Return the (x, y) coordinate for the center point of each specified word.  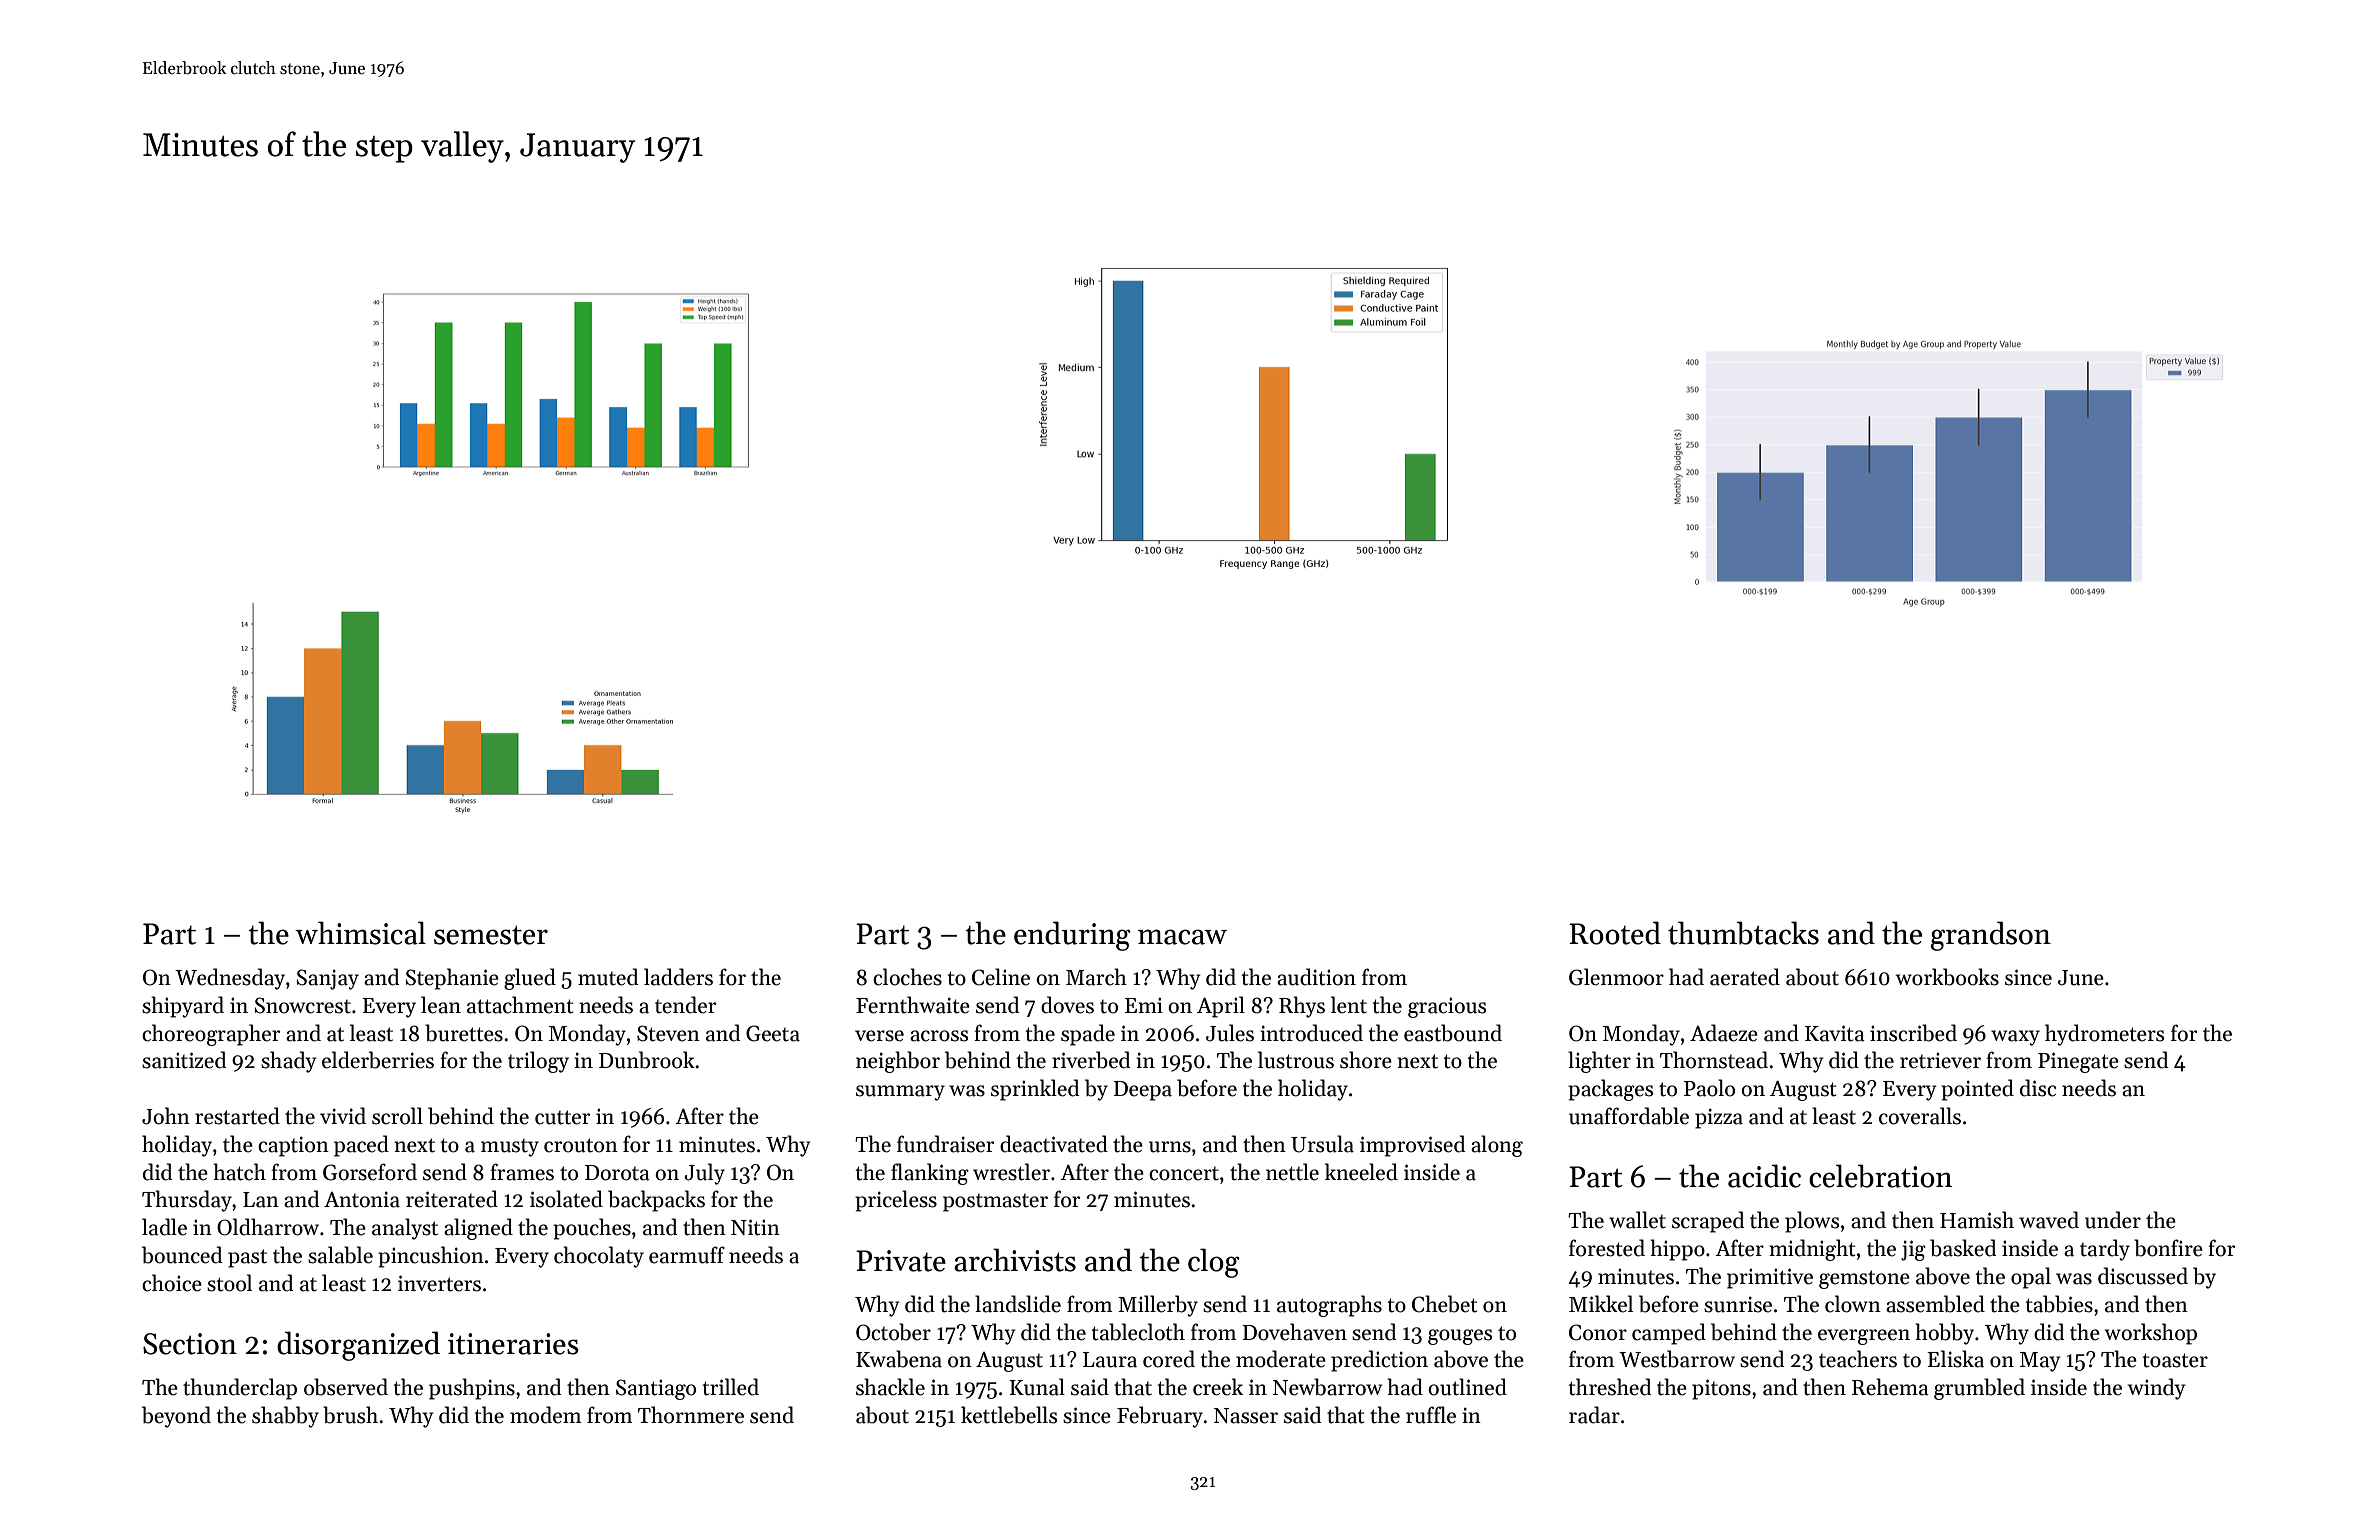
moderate (1281, 1359)
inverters (439, 1283)
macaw (1182, 937)
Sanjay (328, 979)
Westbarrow (1677, 1359)
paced (361, 1146)
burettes (464, 1033)
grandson (1990, 936)
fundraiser (945, 1144)
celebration (1880, 1176)
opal (2031, 1278)
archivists (1015, 1260)
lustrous (1296, 1060)
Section (190, 1344)
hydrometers (2104, 1035)
